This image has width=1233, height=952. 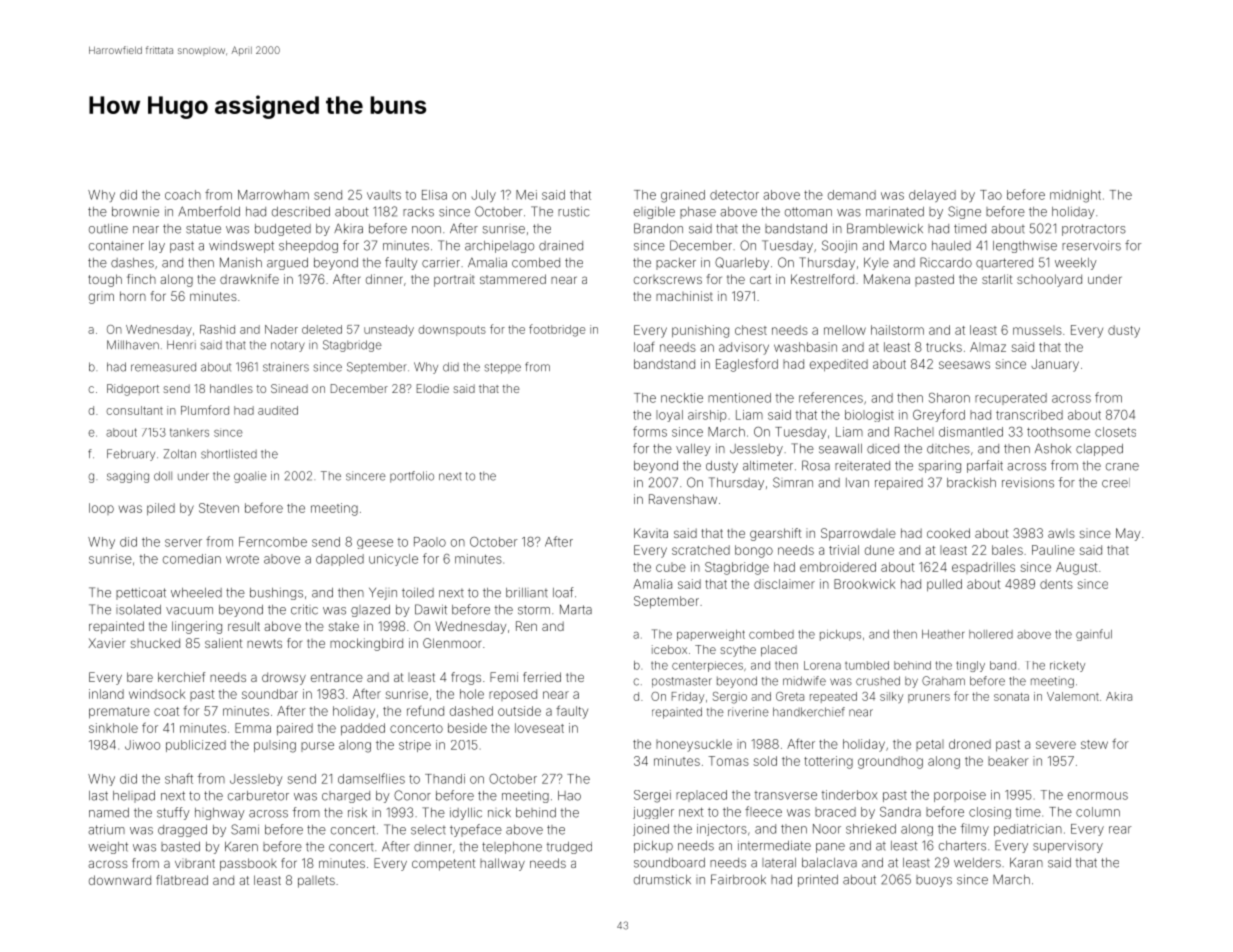 I want to click on downward, so click(x=120, y=880).
